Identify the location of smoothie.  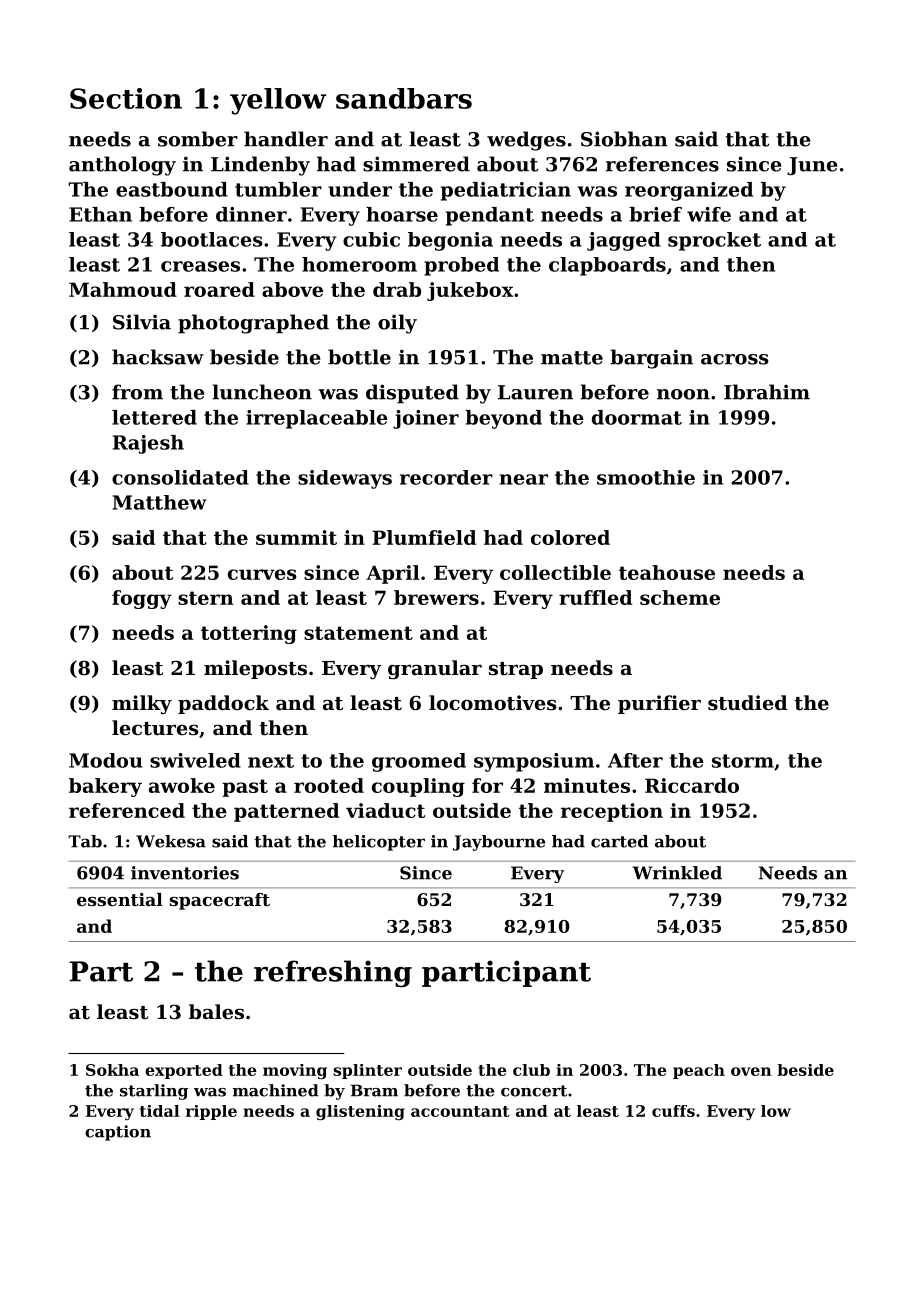
(646, 477).
